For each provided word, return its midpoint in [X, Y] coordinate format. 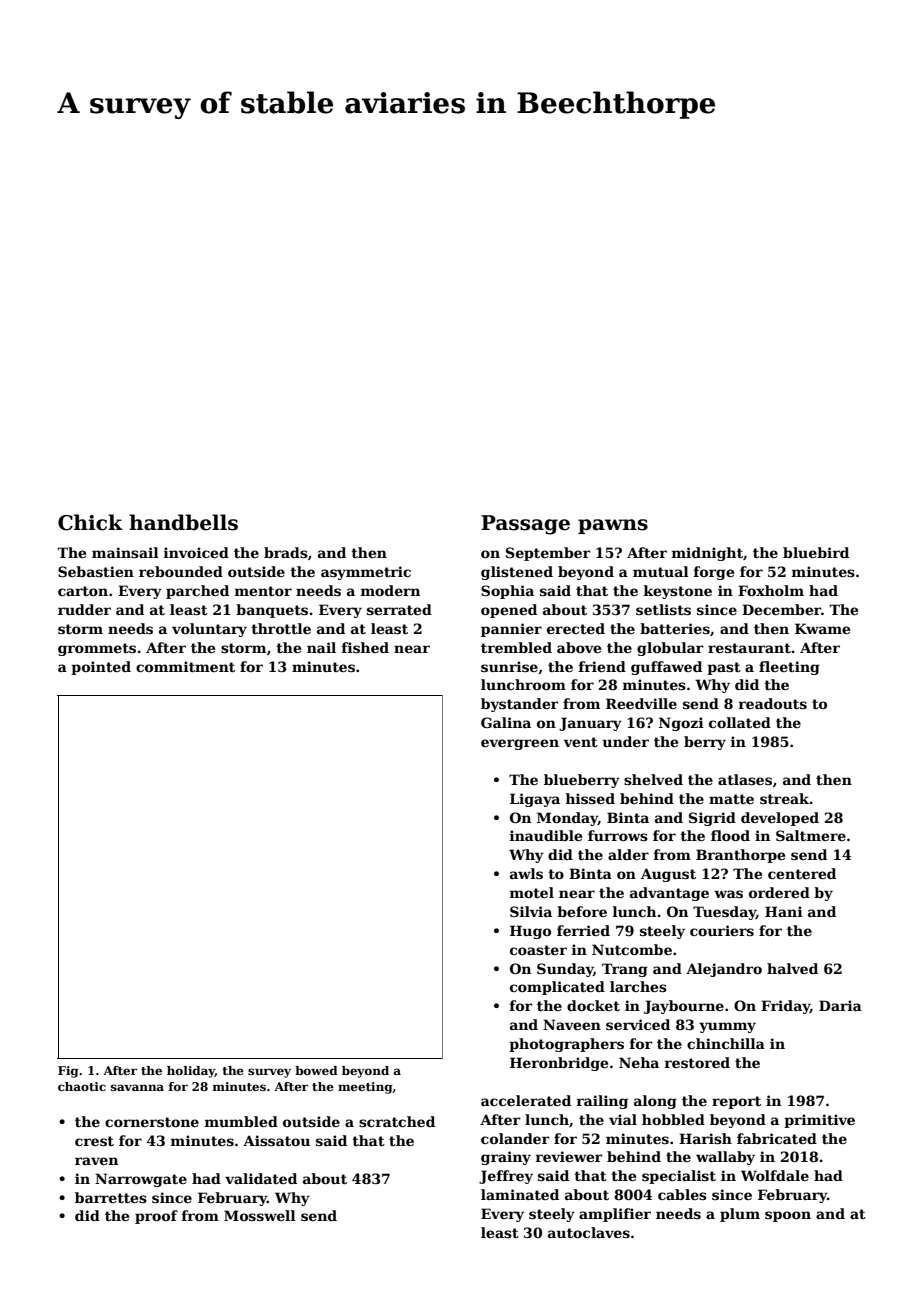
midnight [707, 554]
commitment [185, 666]
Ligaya [535, 800]
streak [785, 798]
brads [286, 552]
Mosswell [260, 1215]
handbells [183, 522]
